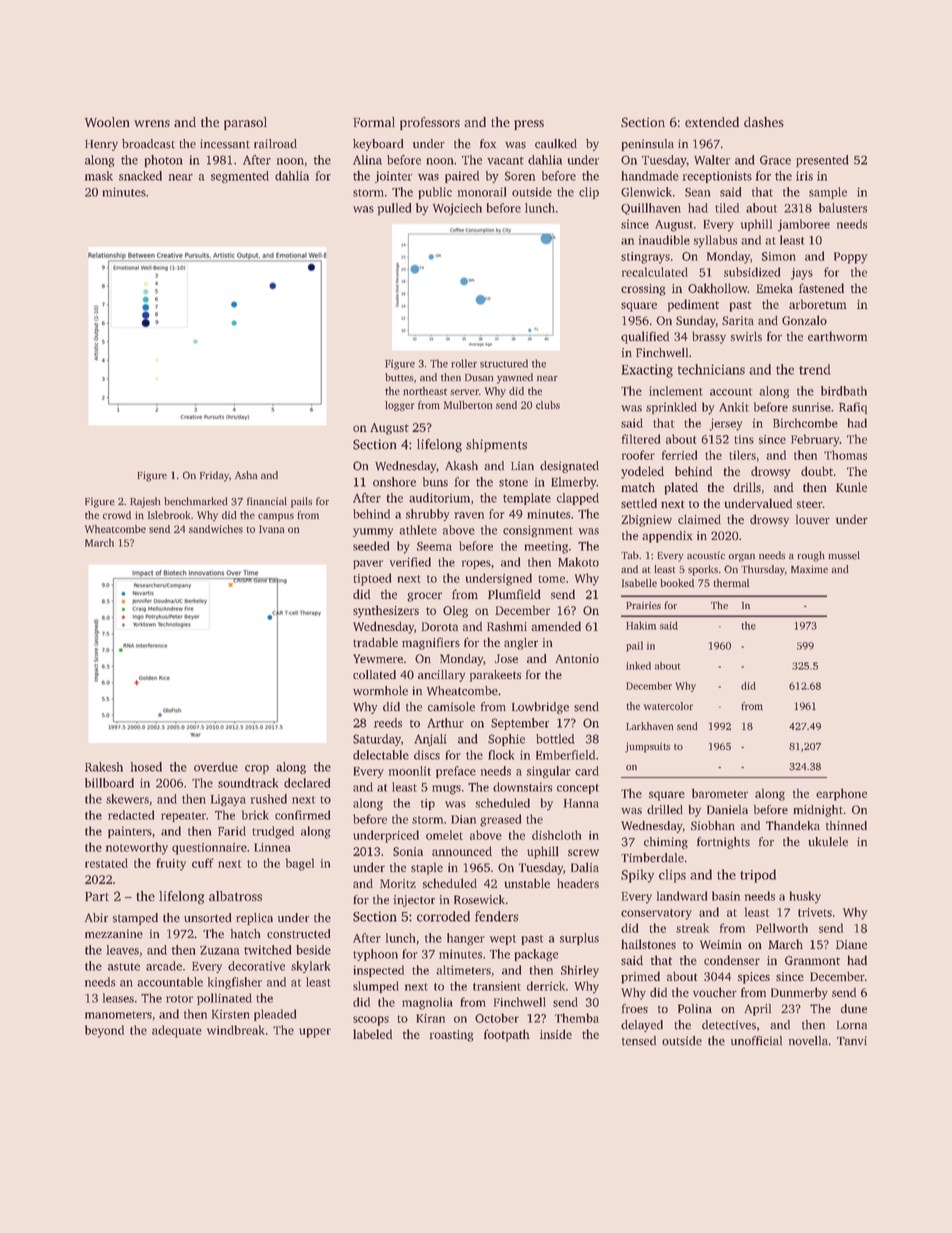 This image has width=952, height=1233. What do you see at coordinates (130, 832) in the image?
I see `painters` at bounding box center [130, 832].
